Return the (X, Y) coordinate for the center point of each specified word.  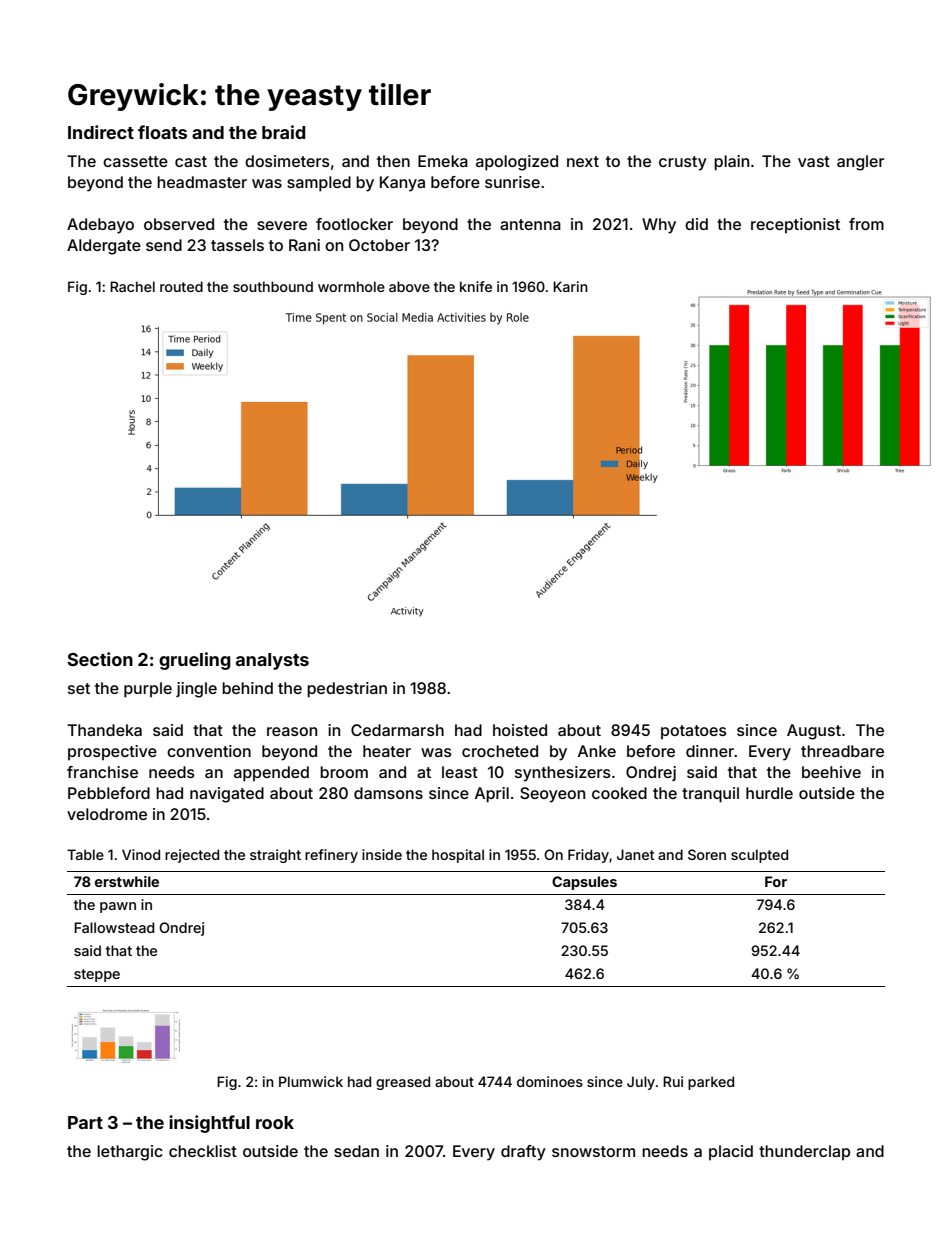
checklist (203, 1151)
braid (283, 132)
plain (731, 163)
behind (247, 688)
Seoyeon (552, 795)
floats (162, 132)
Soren (707, 854)
